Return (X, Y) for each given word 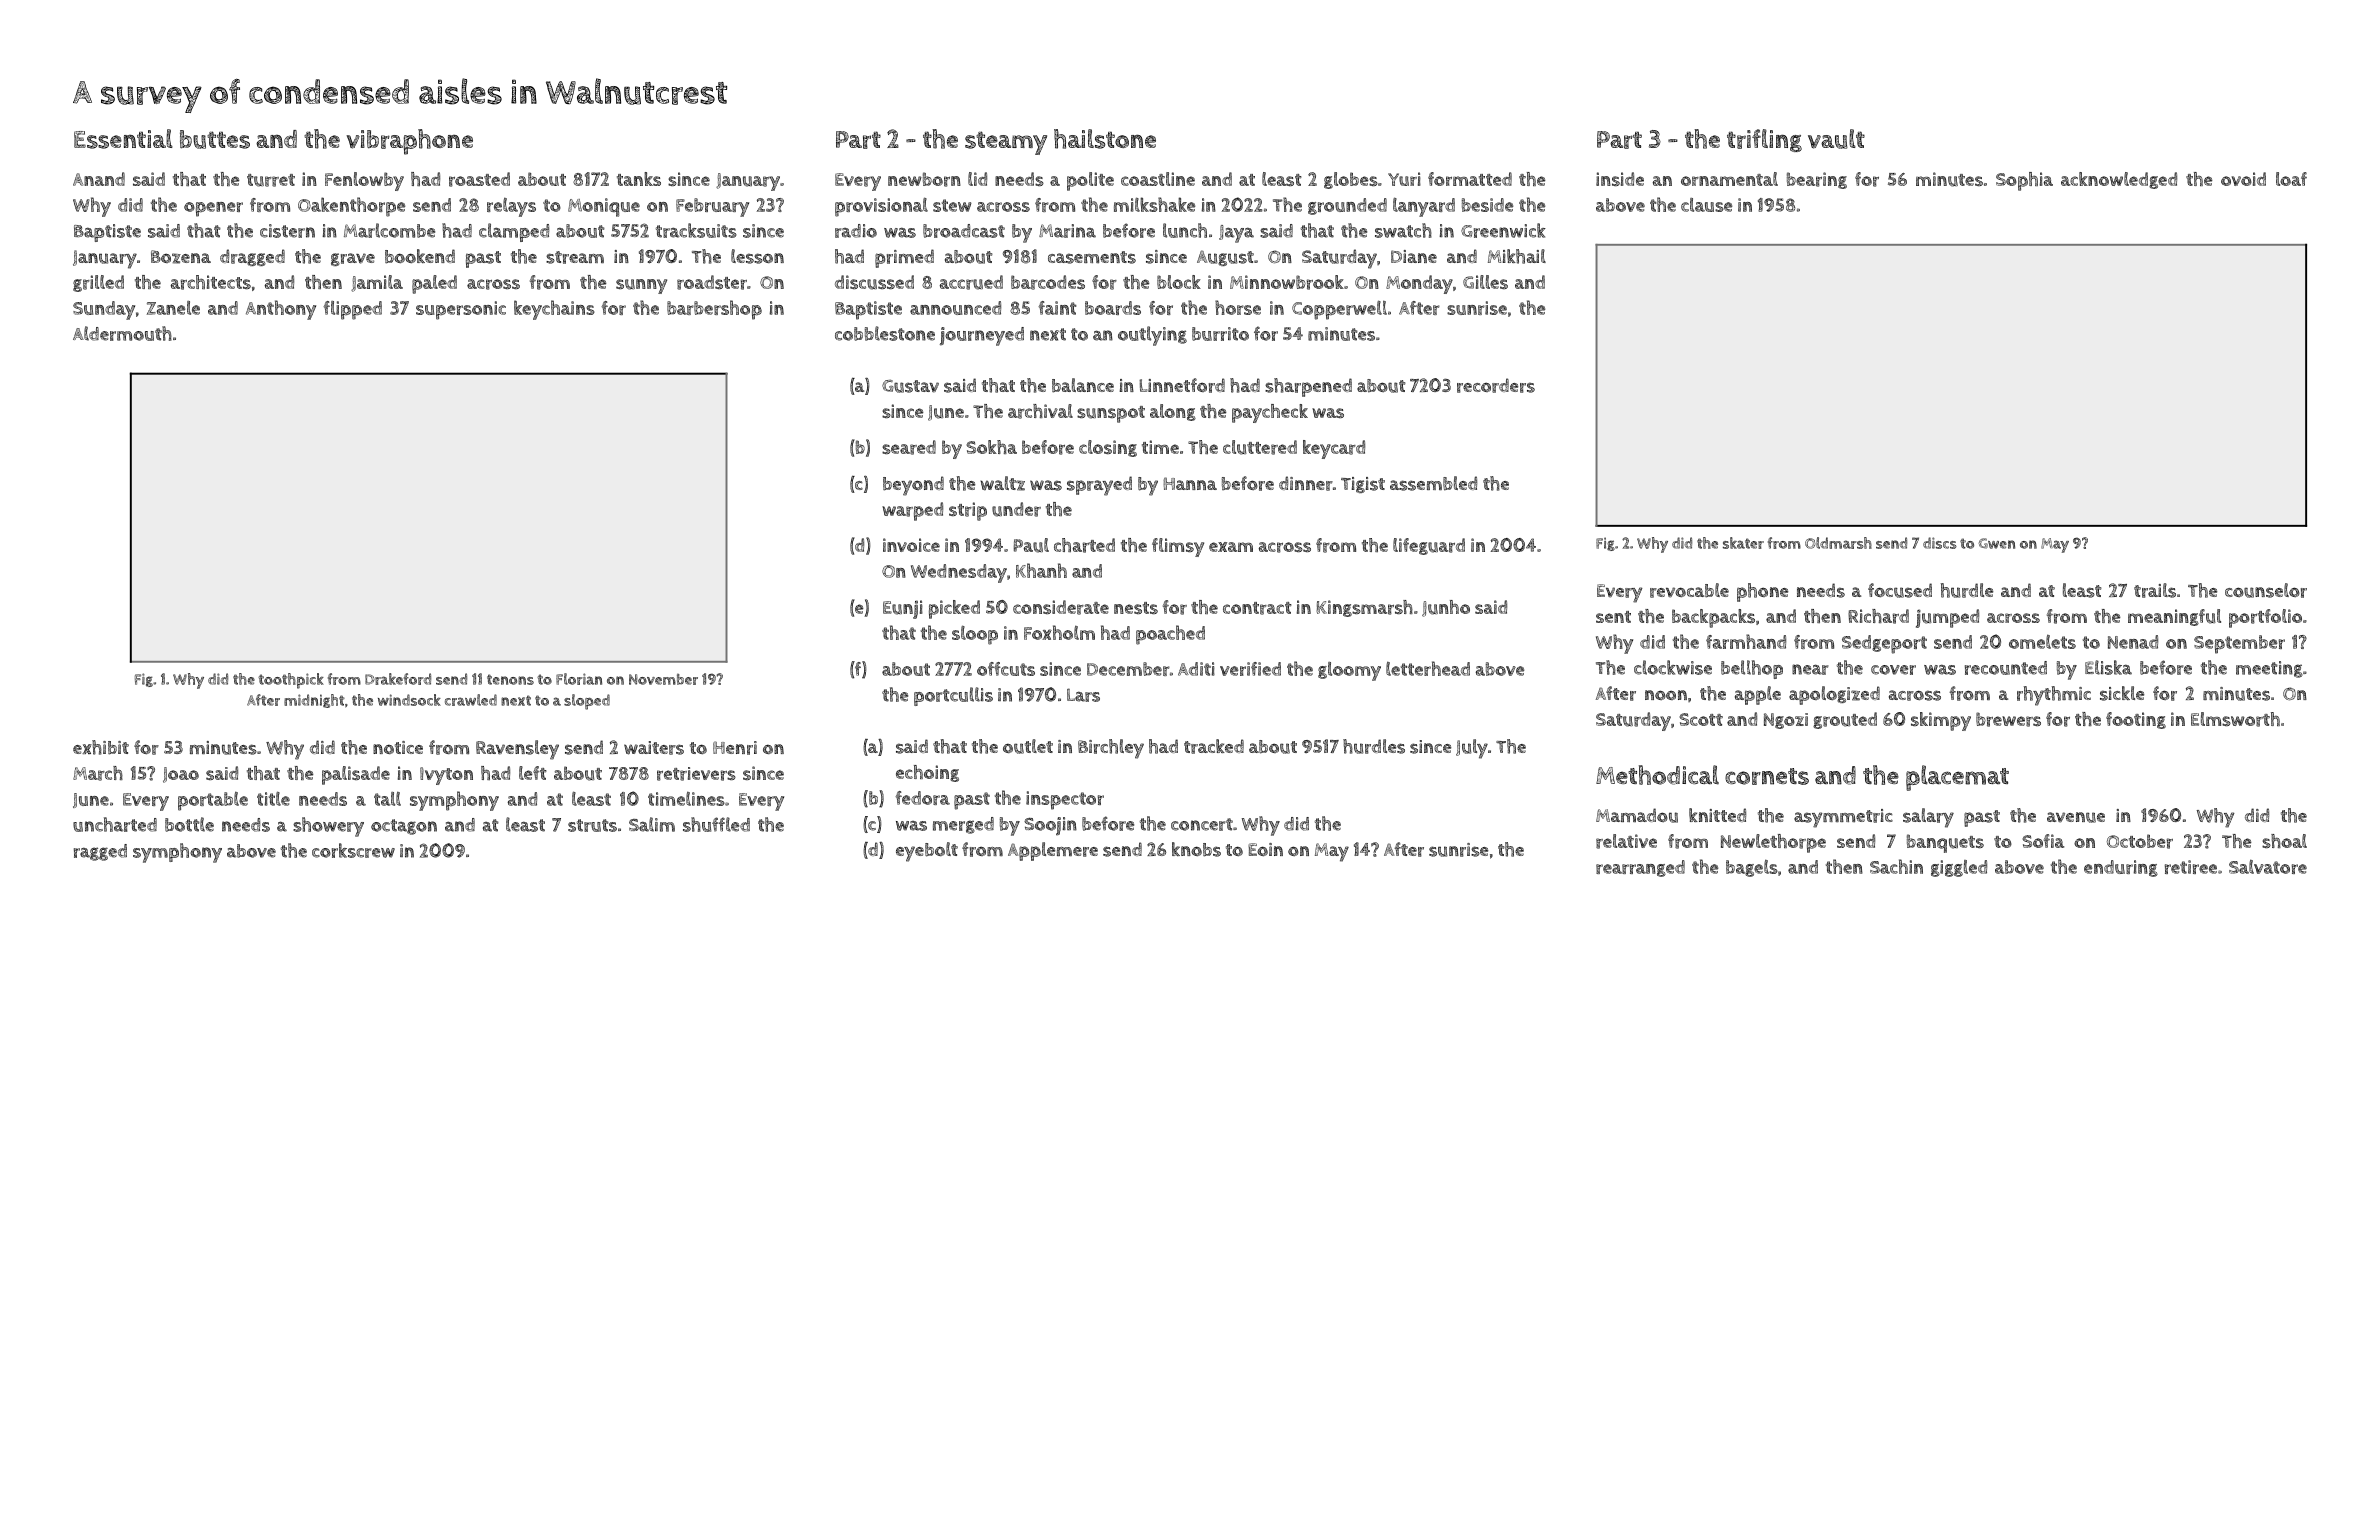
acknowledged (2119, 180)
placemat (1957, 778)
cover (1893, 670)
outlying (1152, 336)
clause (1706, 205)
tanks (639, 179)
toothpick (291, 681)
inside (1620, 179)
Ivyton (446, 776)
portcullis (953, 696)
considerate (1061, 607)
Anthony (281, 310)
